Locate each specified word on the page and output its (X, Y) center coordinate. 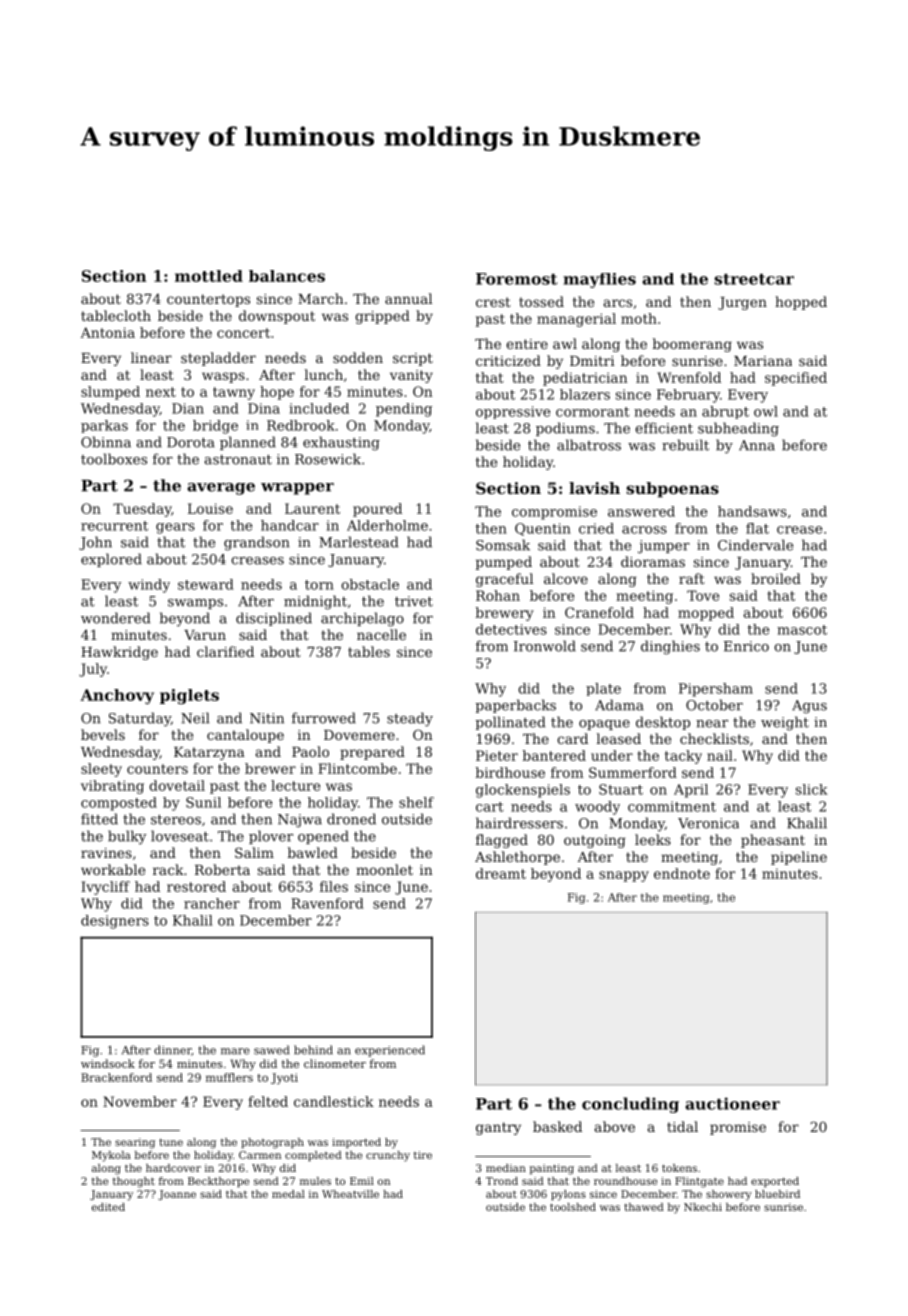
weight (785, 723)
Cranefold (599, 612)
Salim (254, 852)
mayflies (599, 280)
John (95, 543)
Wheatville (350, 1194)
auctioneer (732, 1103)
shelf (416, 802)
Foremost (516, 279)
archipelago (362, 619)
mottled (209, 276)
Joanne (177, 1195)
